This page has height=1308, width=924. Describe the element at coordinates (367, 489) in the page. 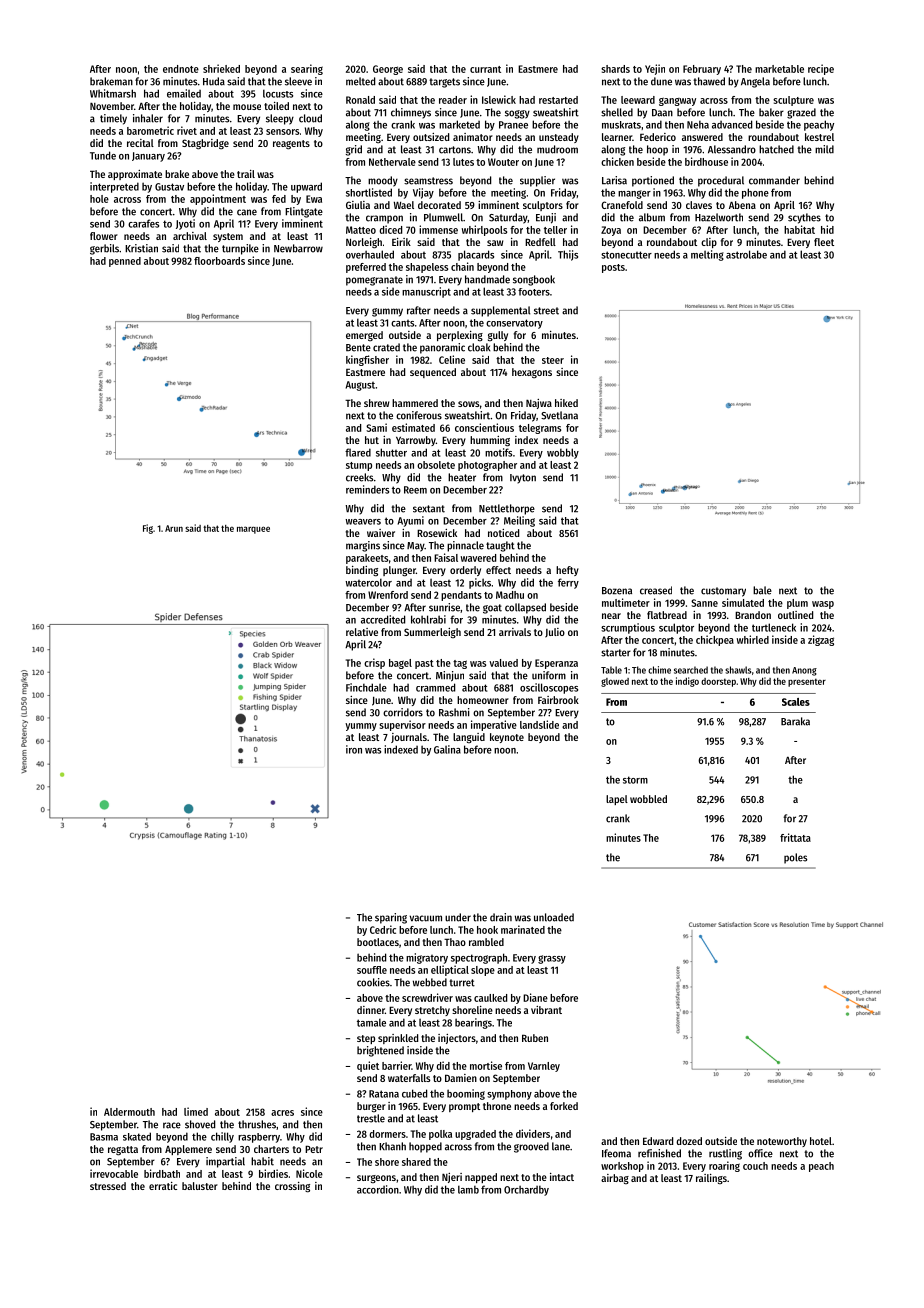

I see `reminders` at that location.
